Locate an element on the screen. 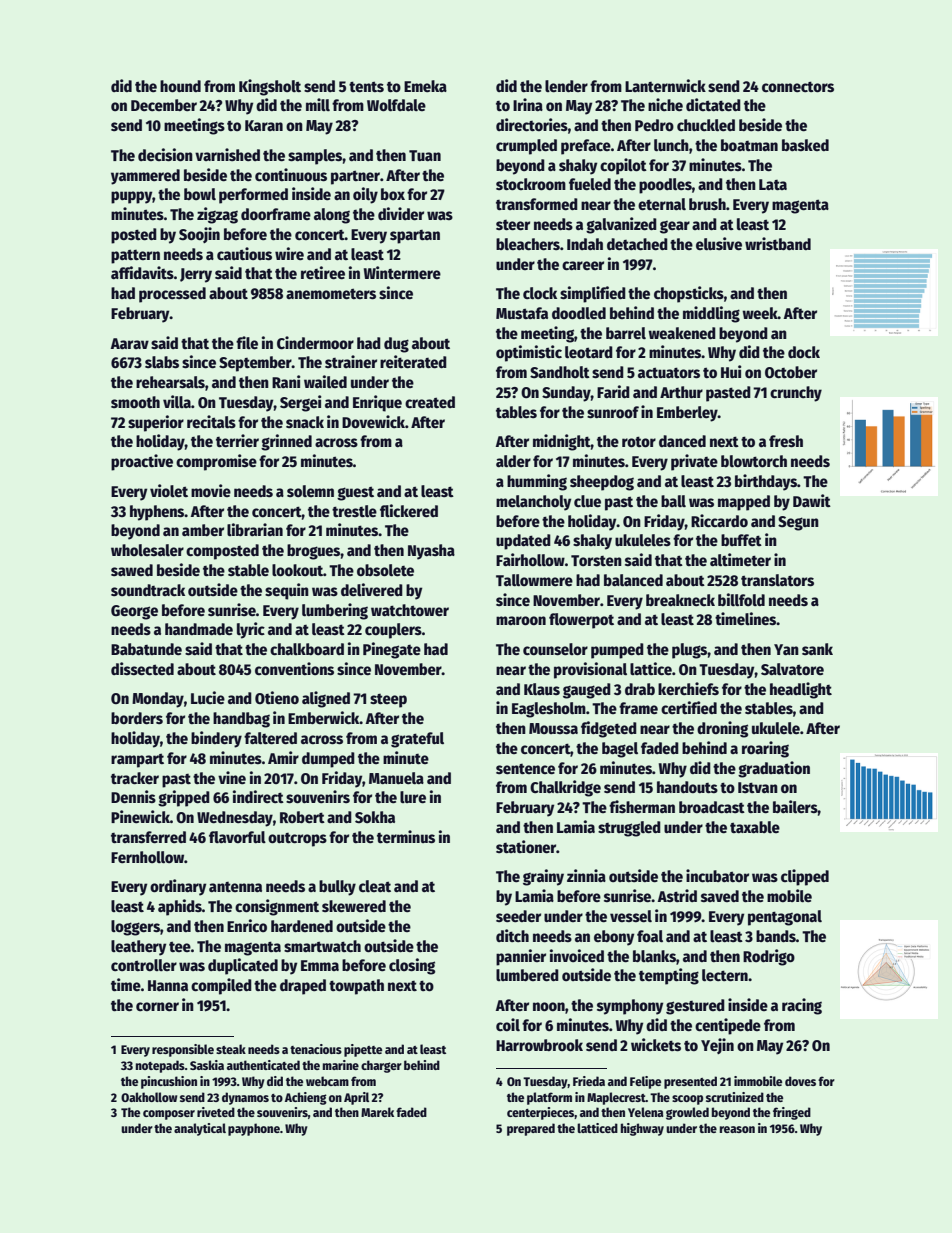  pentagonal is located at coordinates (785, 918).
